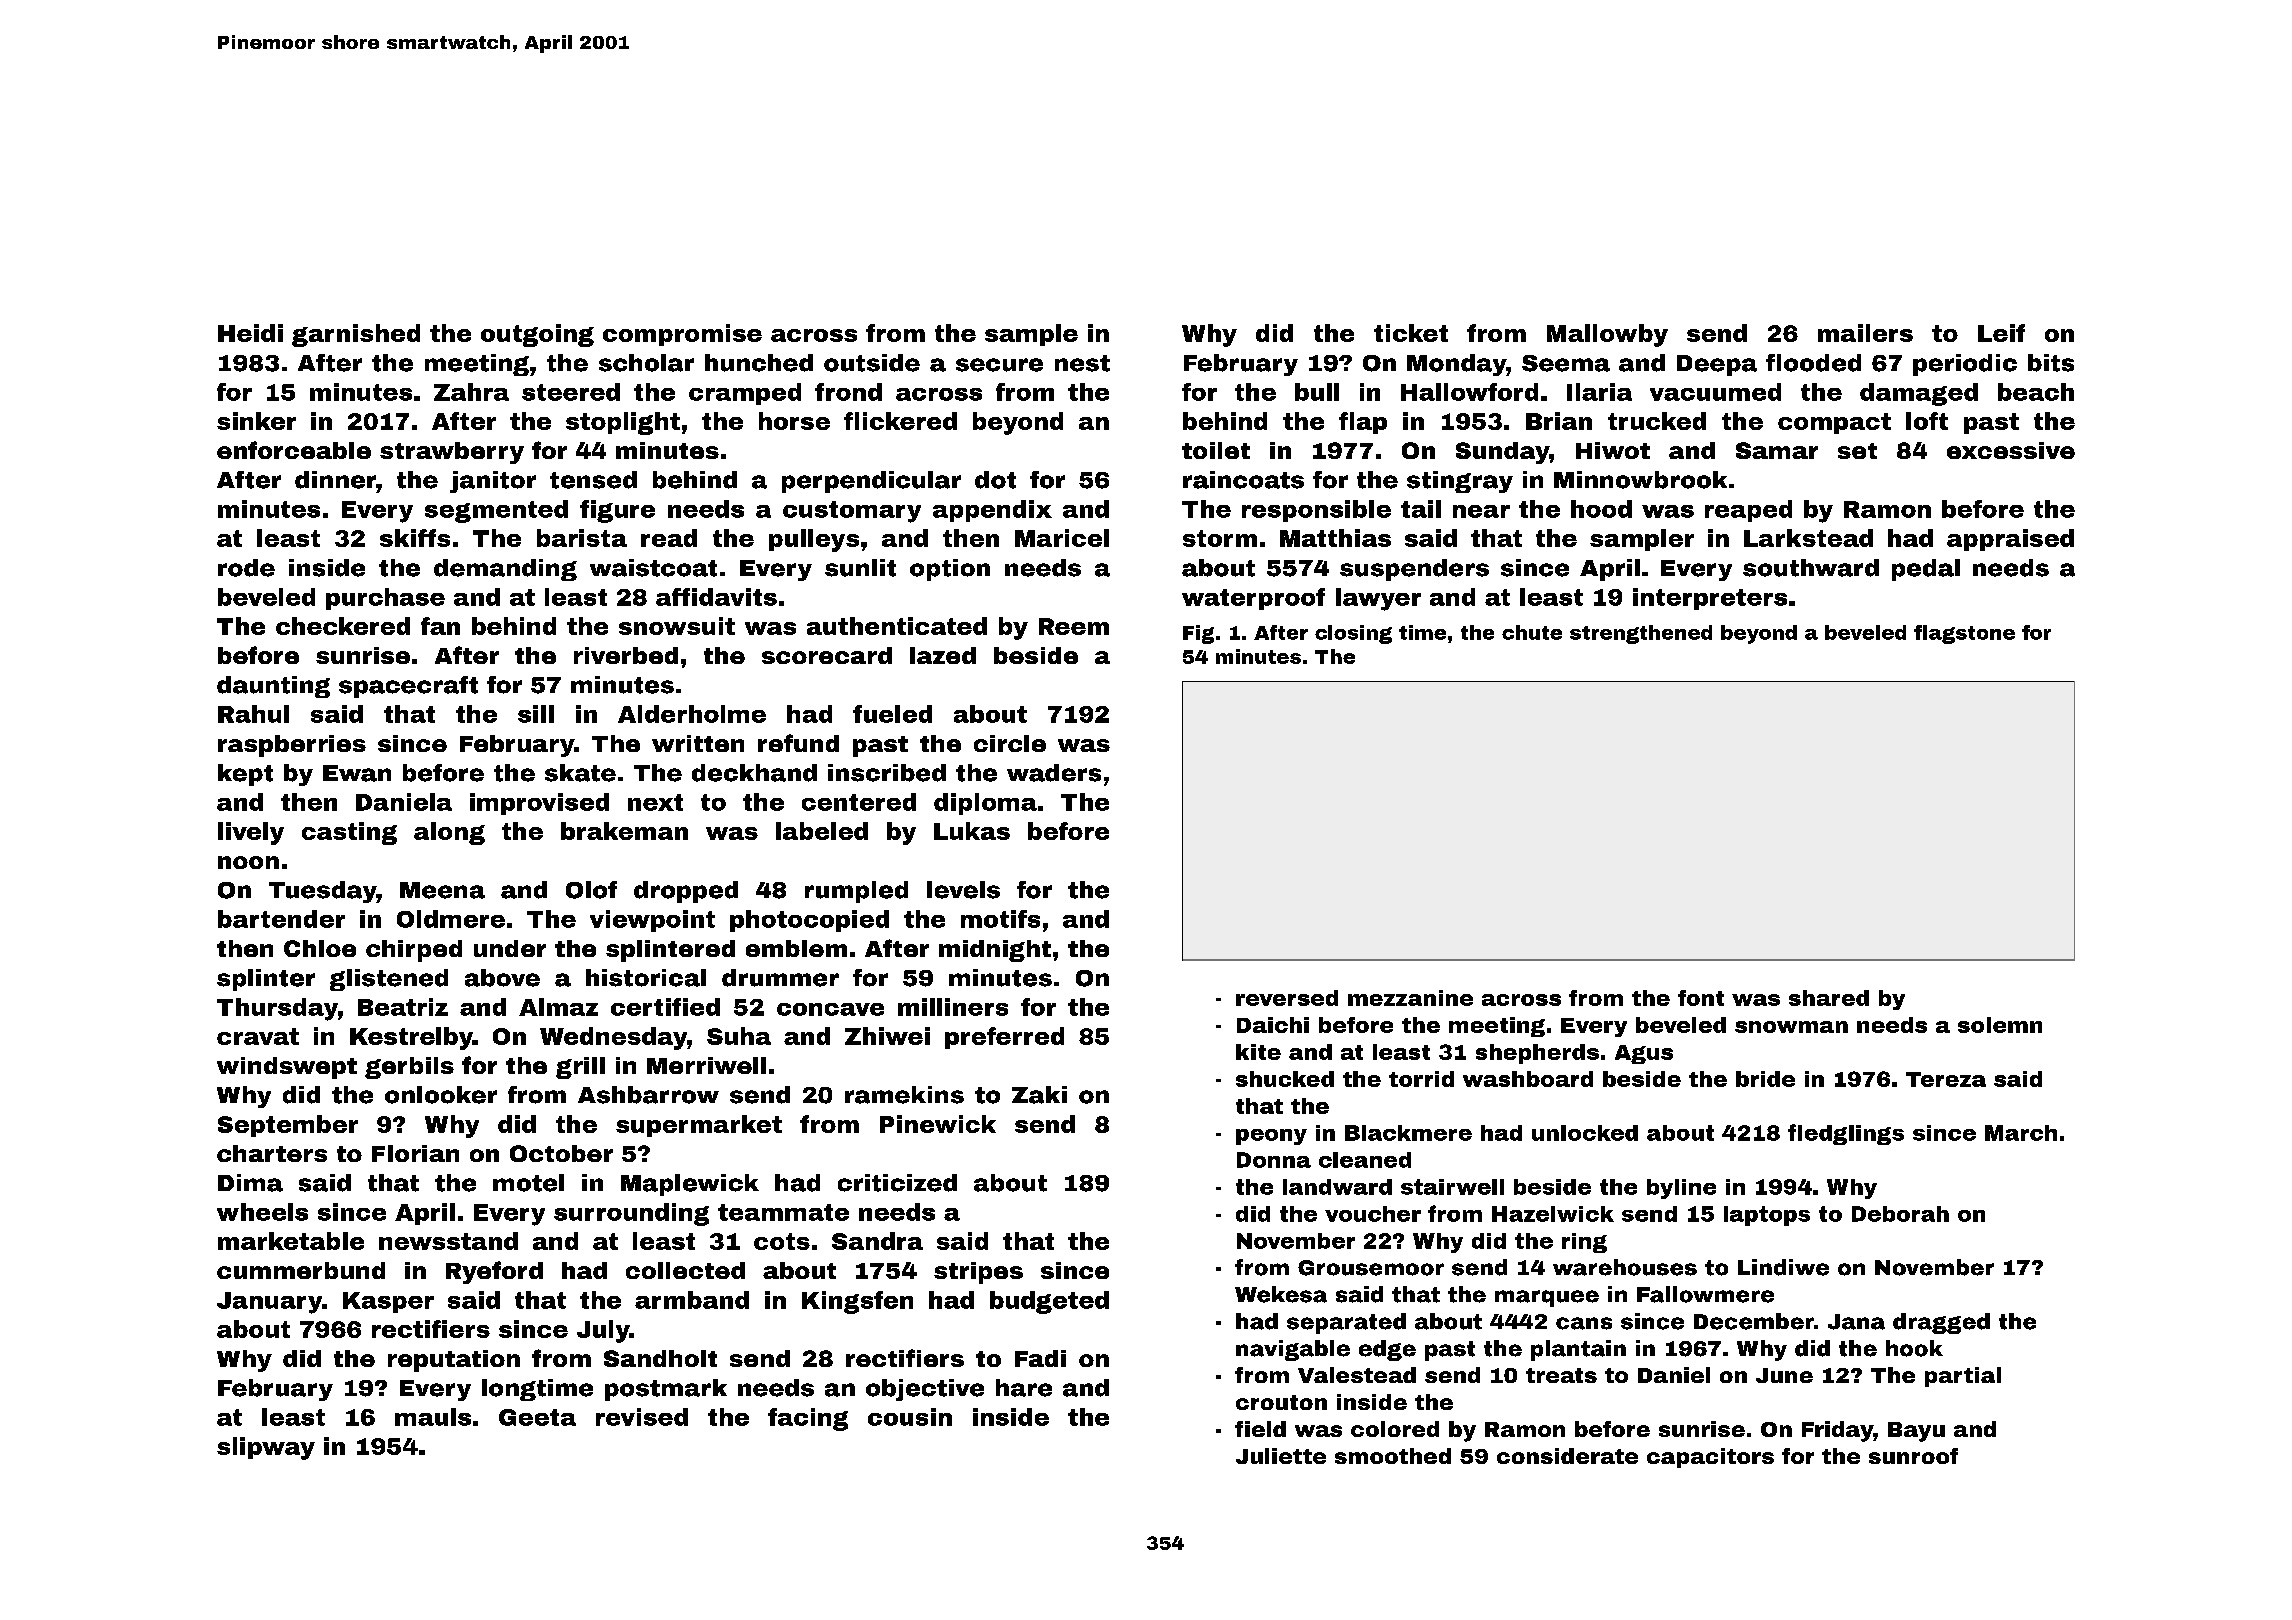  I want to click on Rahul, so click(253, 714).
